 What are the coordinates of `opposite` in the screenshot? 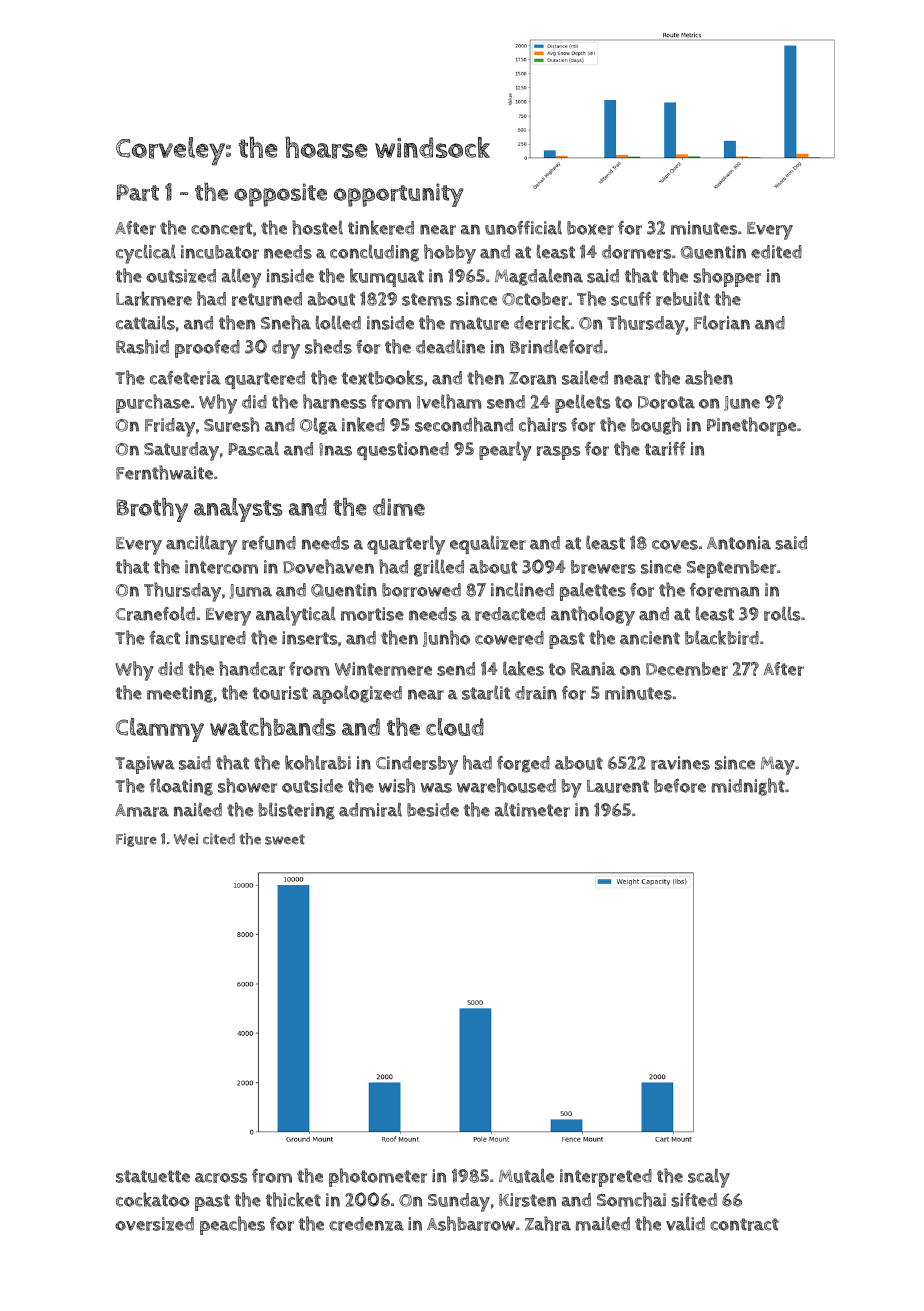 It's located at (280, 195).
